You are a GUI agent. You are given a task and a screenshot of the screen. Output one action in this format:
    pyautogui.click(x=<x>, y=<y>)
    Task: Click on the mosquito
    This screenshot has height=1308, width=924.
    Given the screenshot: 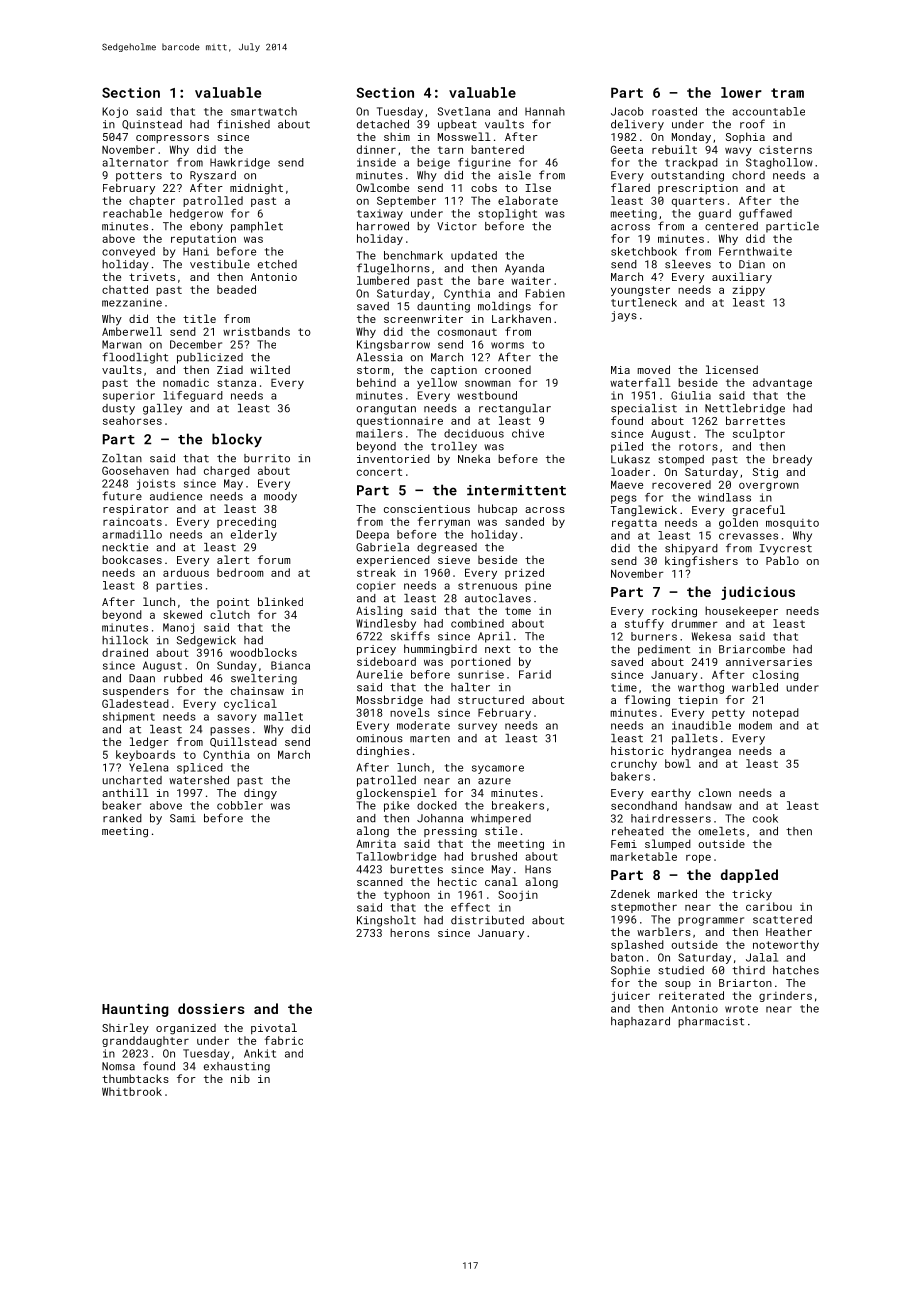 What is the action you would take?
    pyautogui.click(x=792, y=524)
